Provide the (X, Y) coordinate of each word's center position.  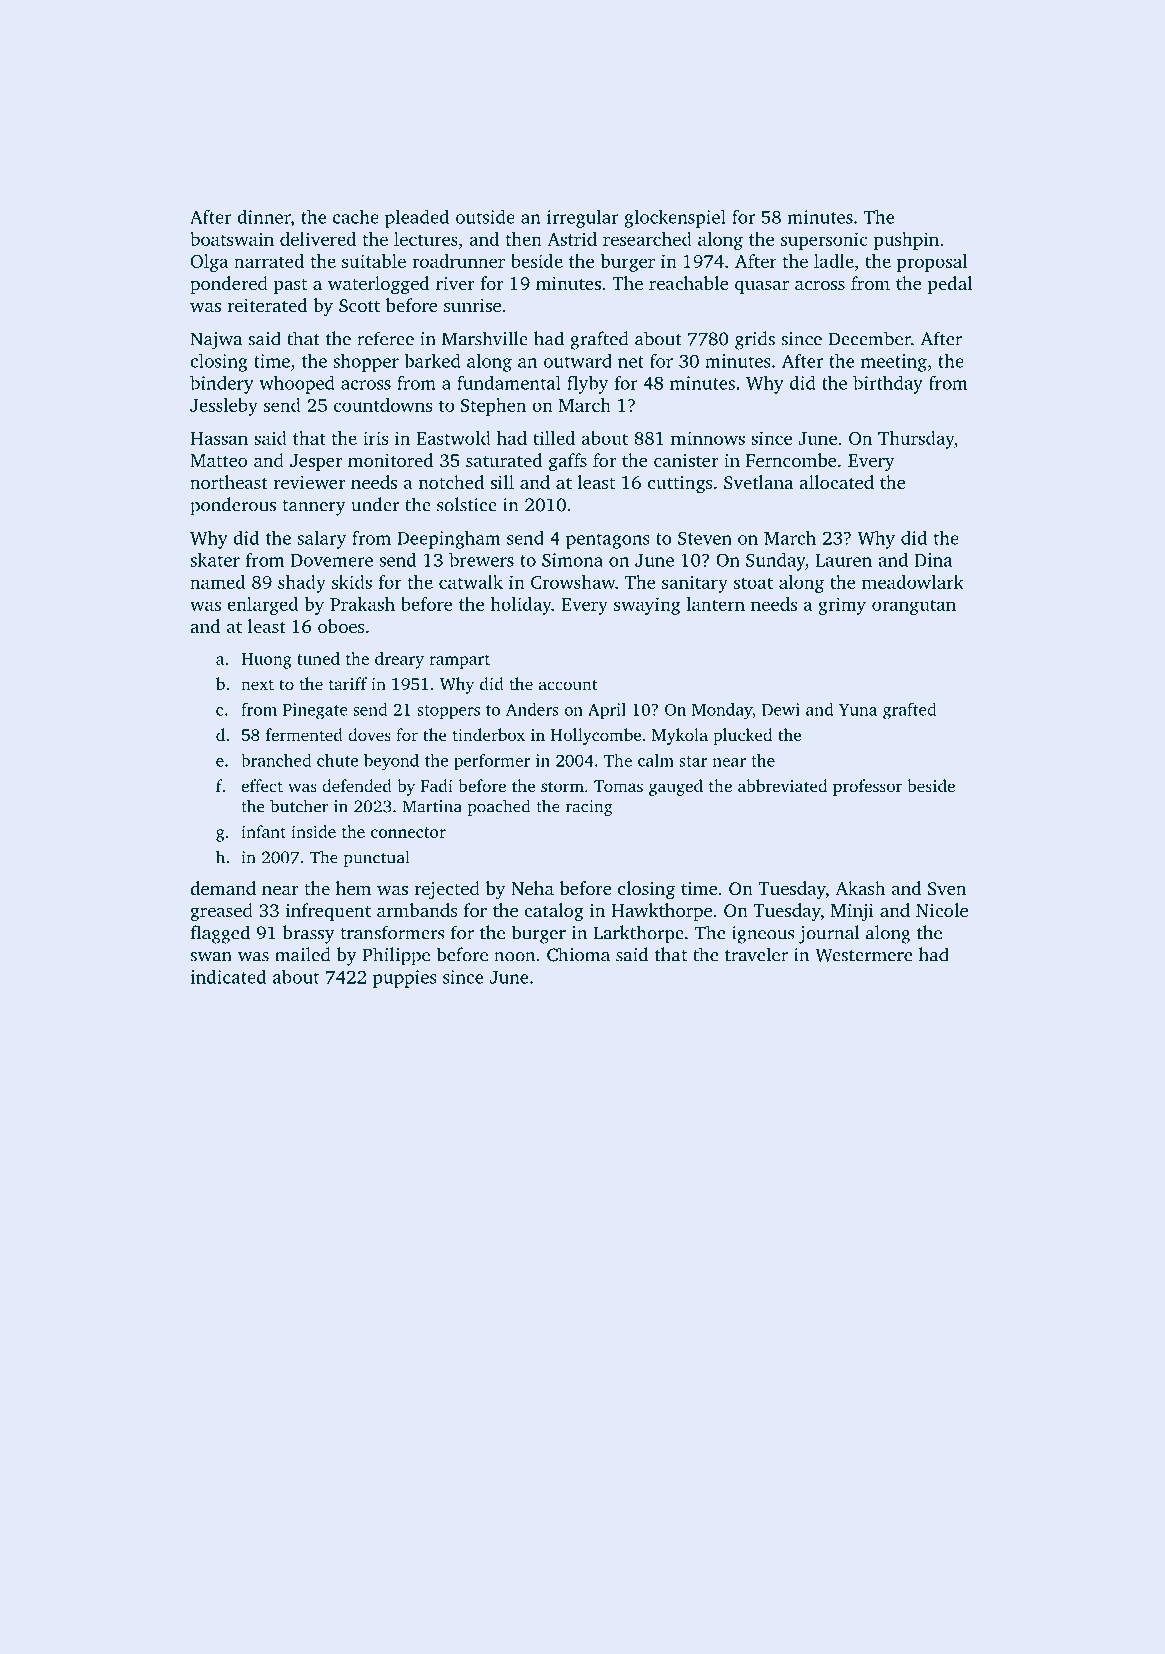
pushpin (906, 241)
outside (485, 217)
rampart (459, 661)
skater (215, 560)
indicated (228, 976)
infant (263, 831)
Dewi (781, 709)
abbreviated (782, 785)
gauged (676, 787)
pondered (229, 285)
